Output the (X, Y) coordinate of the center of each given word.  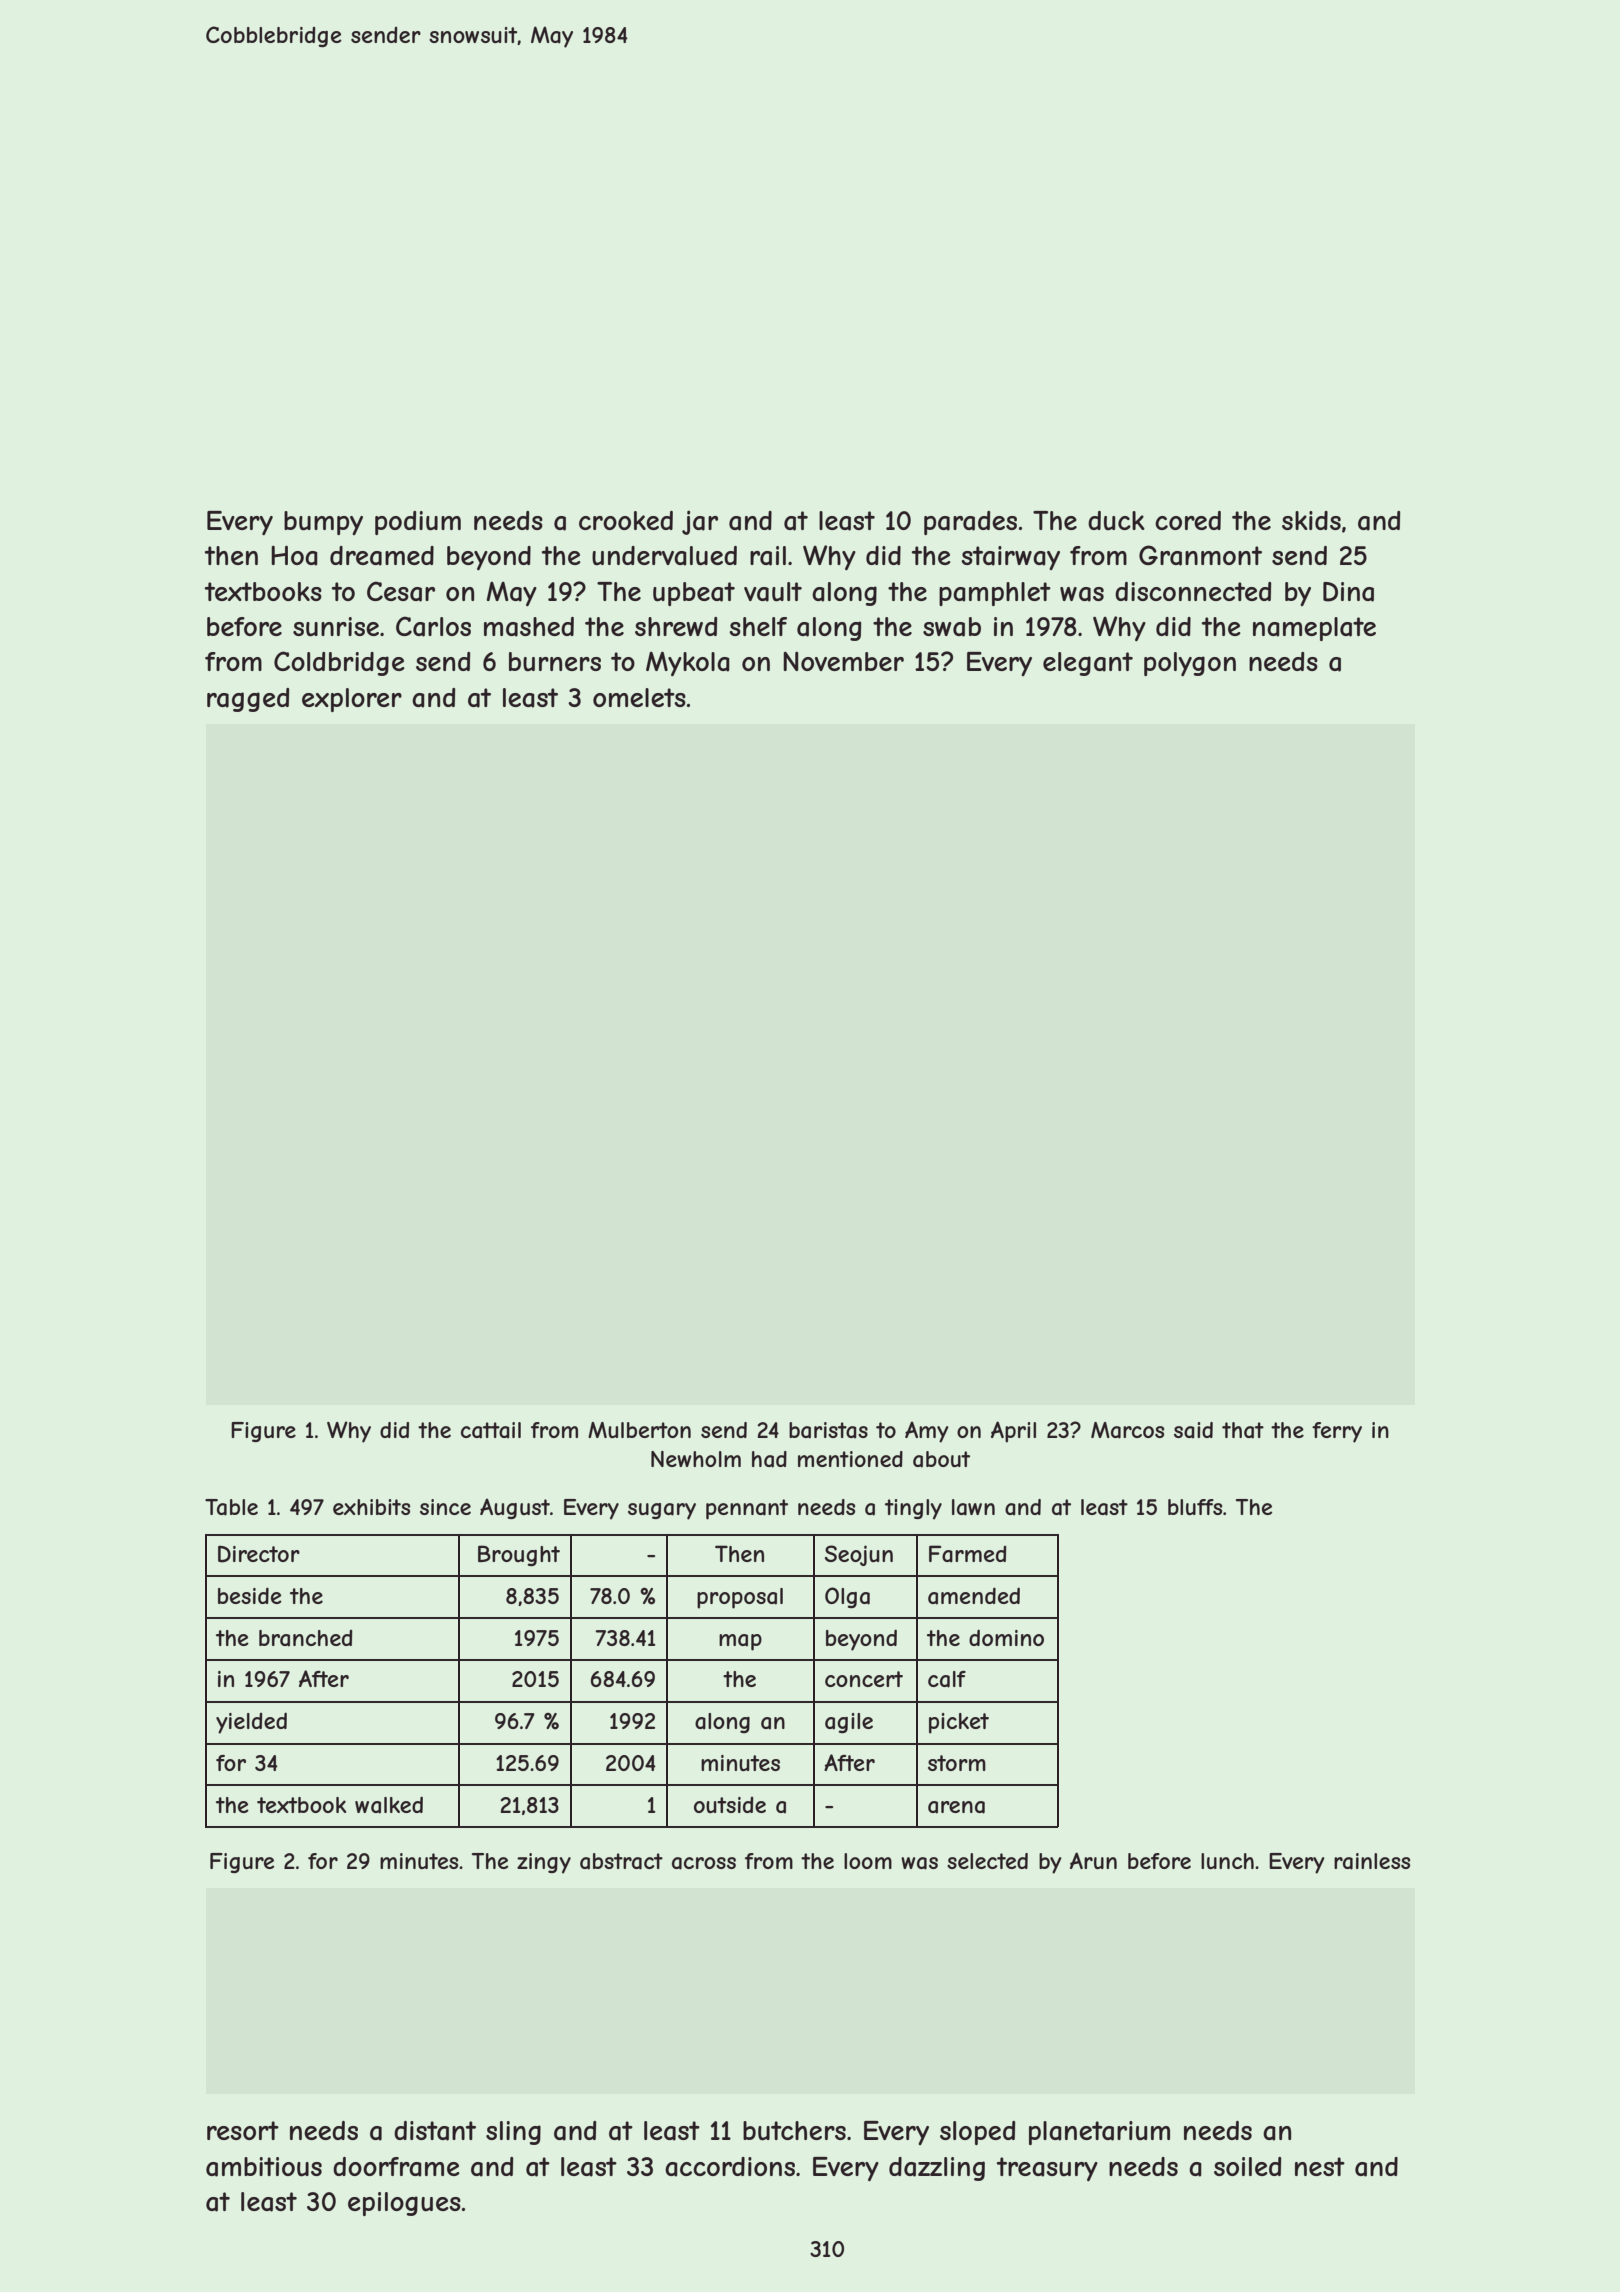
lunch (1227, 1861)
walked (389, 1805)
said (1193, 1430)
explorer (352, 700)
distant (435, 2131)
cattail (491, 1430)
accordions (730, 2167)
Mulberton (639, 1430)
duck (1116, 521)
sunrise (336, 627)
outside (730, 1805)
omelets (639, 697)
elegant (1088, 664)
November (843, 661)
